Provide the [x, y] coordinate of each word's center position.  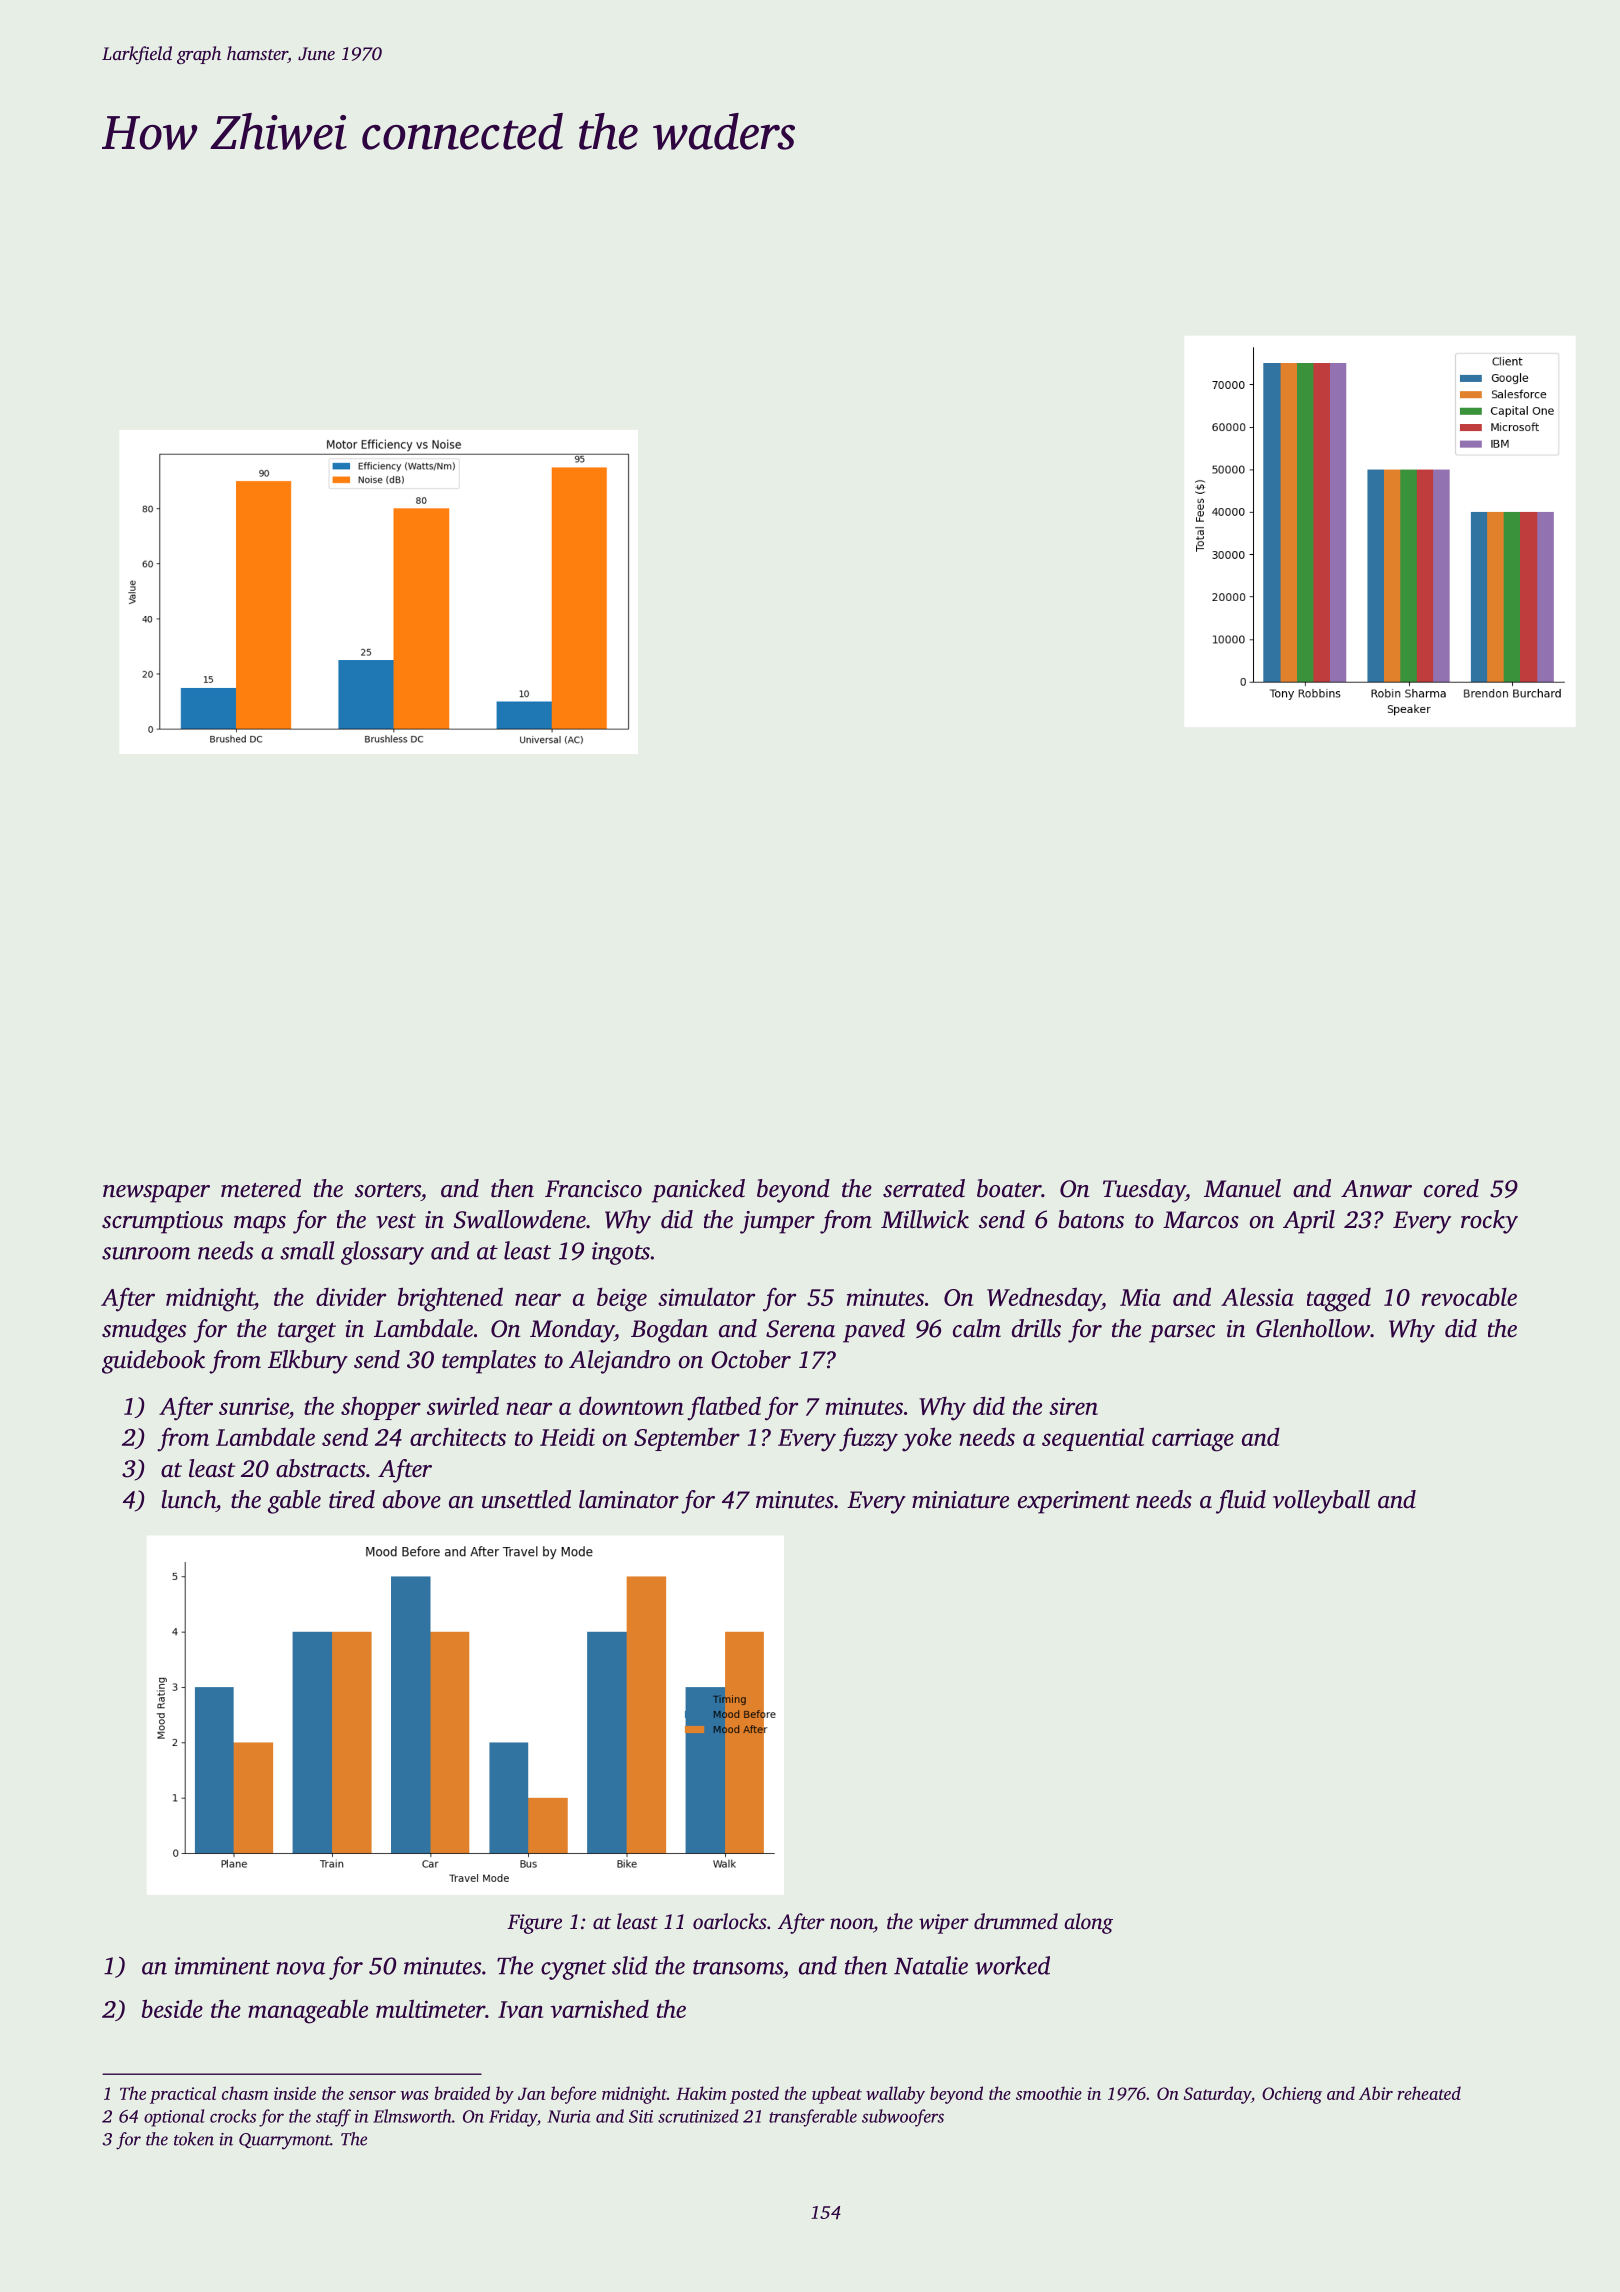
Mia [1140, 1297]
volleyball [1321, 1502]
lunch [188, 1499]
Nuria [569, 2116]
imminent [222, 1966]
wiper [944, 1924]
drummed [1016, 1921]
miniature [960, 1500]
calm [977, 1328]
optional [174, 2118]
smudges [144, 1331]
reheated [1429, 2093]
